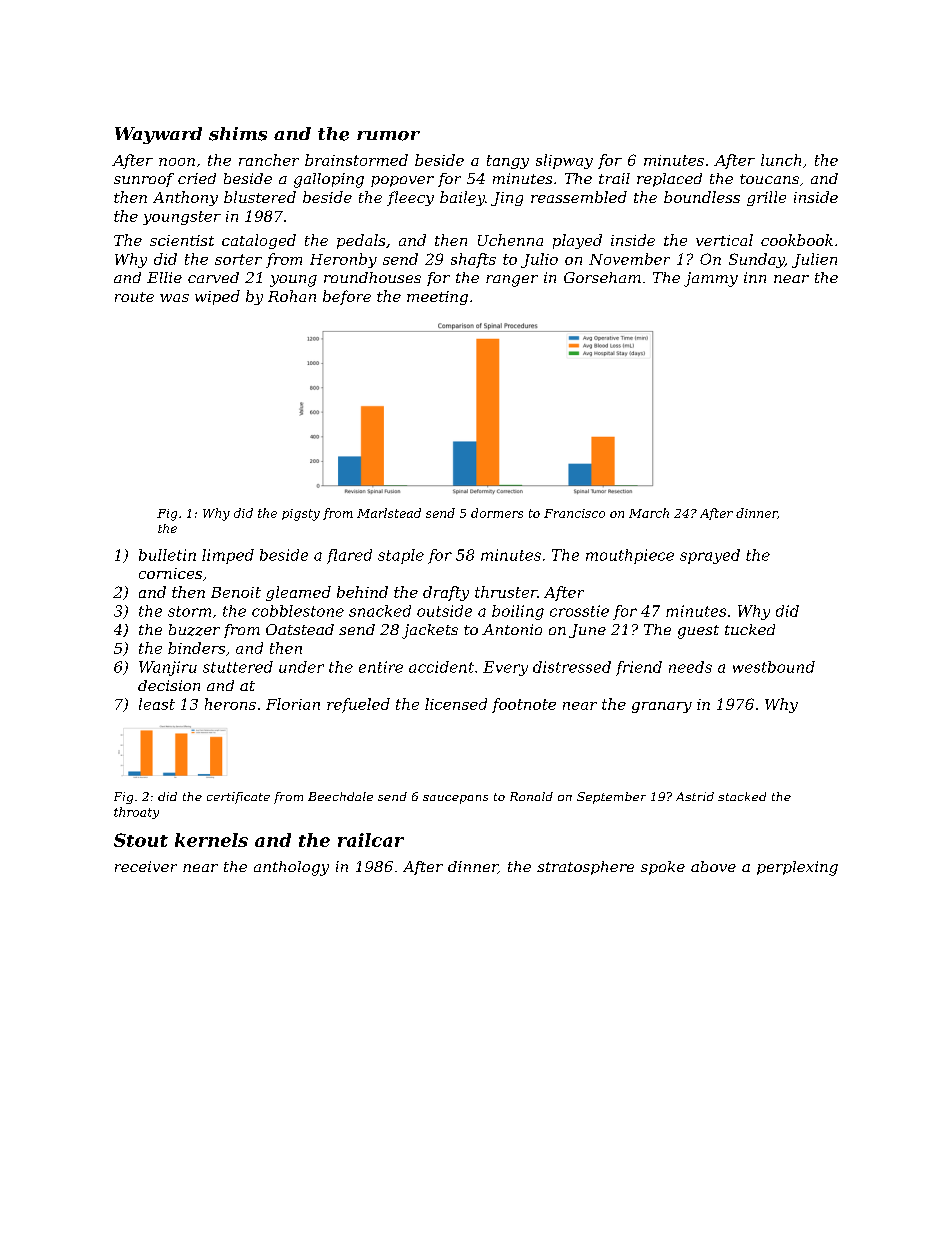 The width and height of the document is (952, 1233). What do you see at coordinates (358, 705) in the document?
I see `refueled` at bounding box center [358, 705].
